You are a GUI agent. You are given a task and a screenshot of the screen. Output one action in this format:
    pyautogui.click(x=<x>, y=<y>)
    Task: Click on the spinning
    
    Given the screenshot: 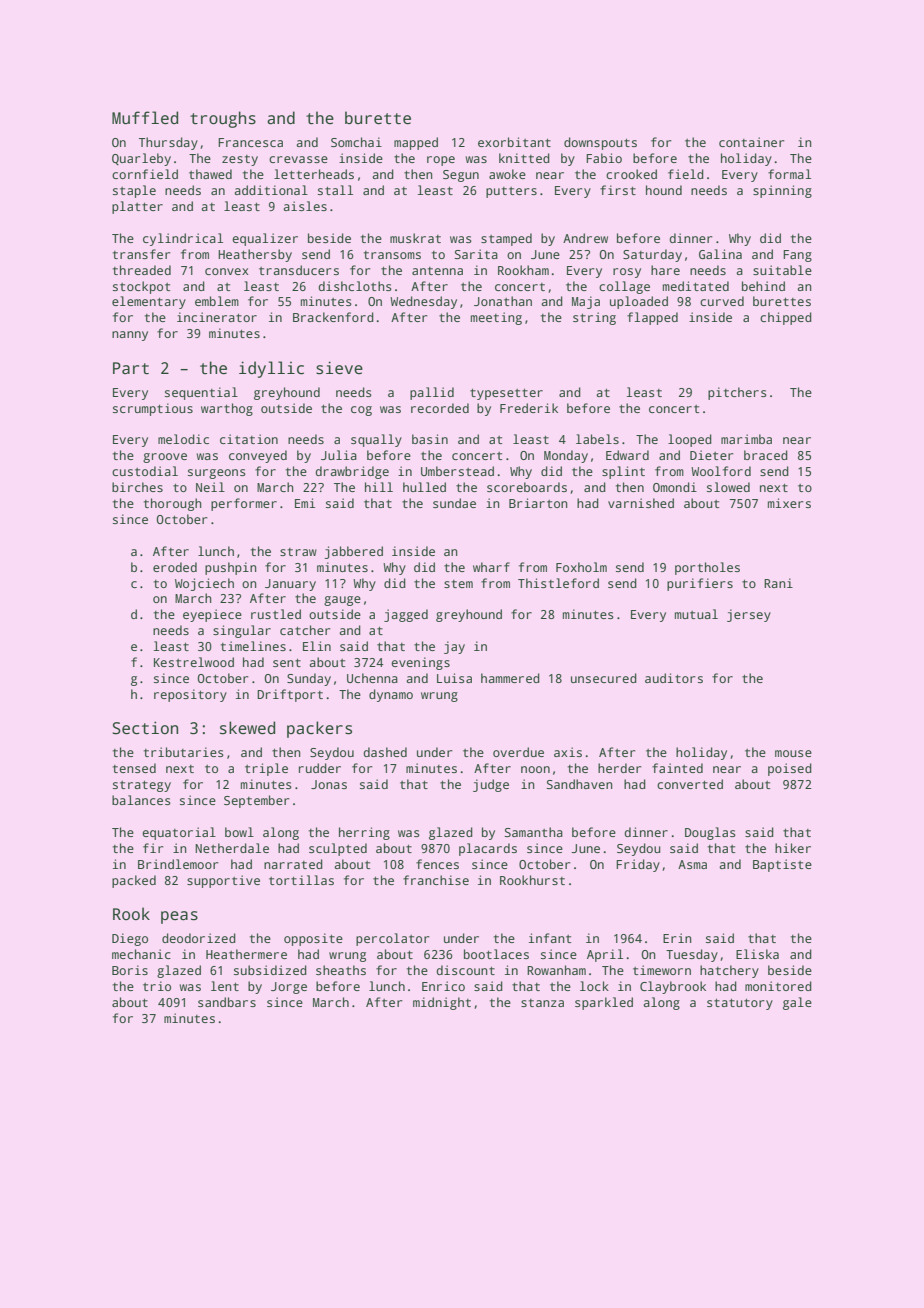 What is the action you would take?
    pyautogui.click(x=782, y=191)
